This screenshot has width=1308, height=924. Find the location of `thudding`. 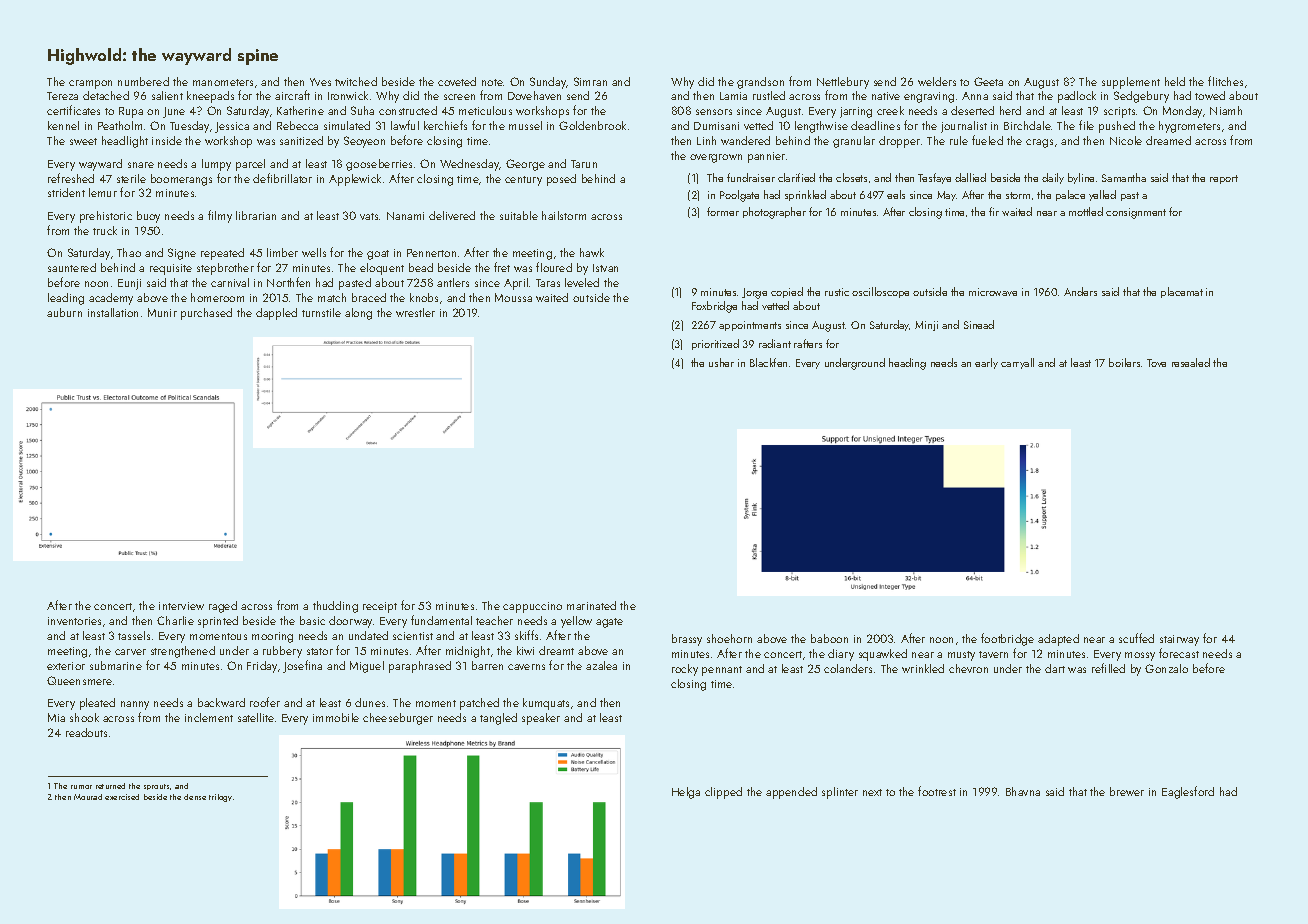

thudding is located at coordinates (335, 607).
